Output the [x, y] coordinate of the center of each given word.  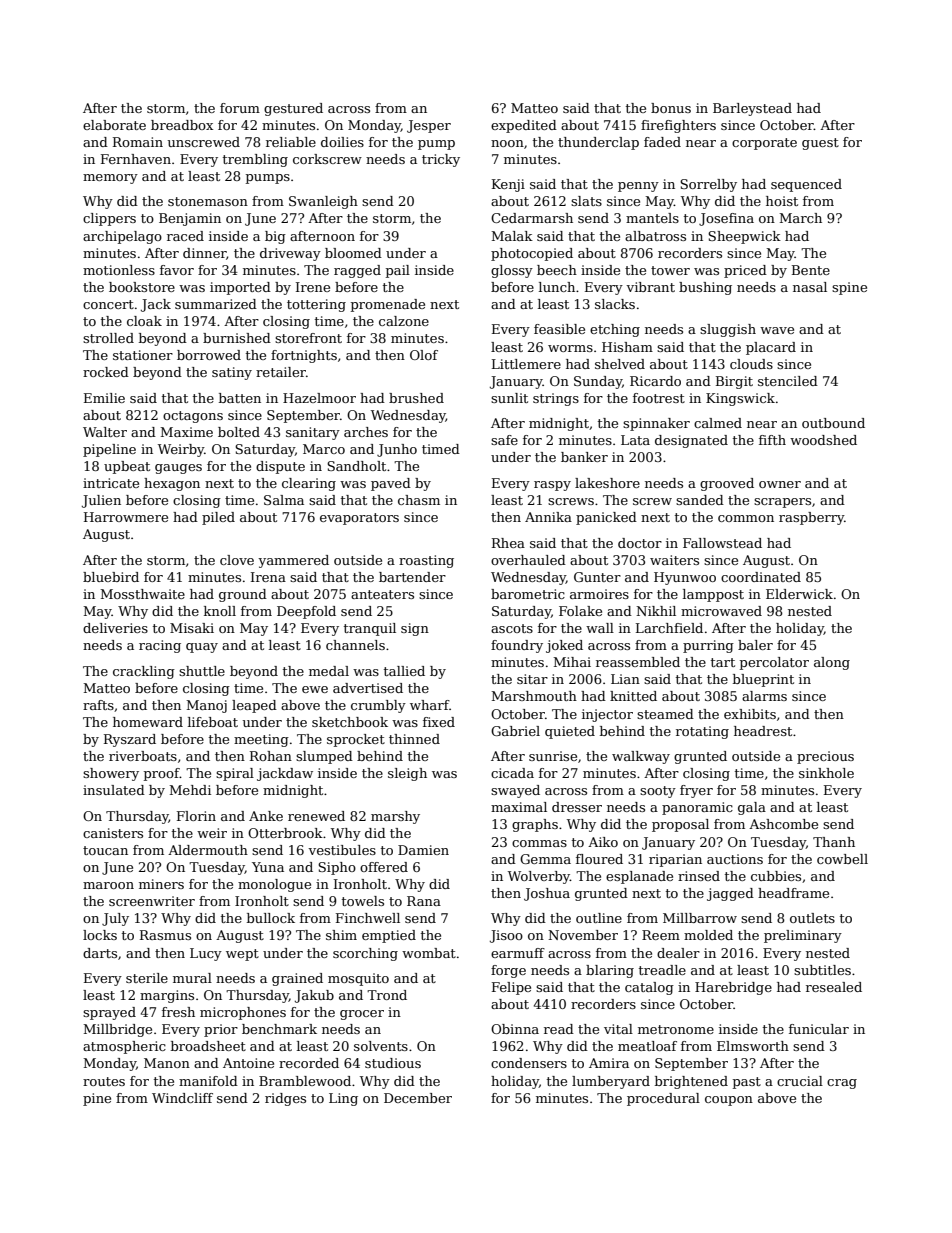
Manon [167, 1063]
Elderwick [799, 594]
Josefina [726, 219]
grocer [362, 1015]
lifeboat [213, 722]
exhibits [750, 714]
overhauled [528, 560]
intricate [111, 483]
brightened [691, 1082]
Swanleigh [323, 202]
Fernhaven [136, 159]
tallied [404, 671]
